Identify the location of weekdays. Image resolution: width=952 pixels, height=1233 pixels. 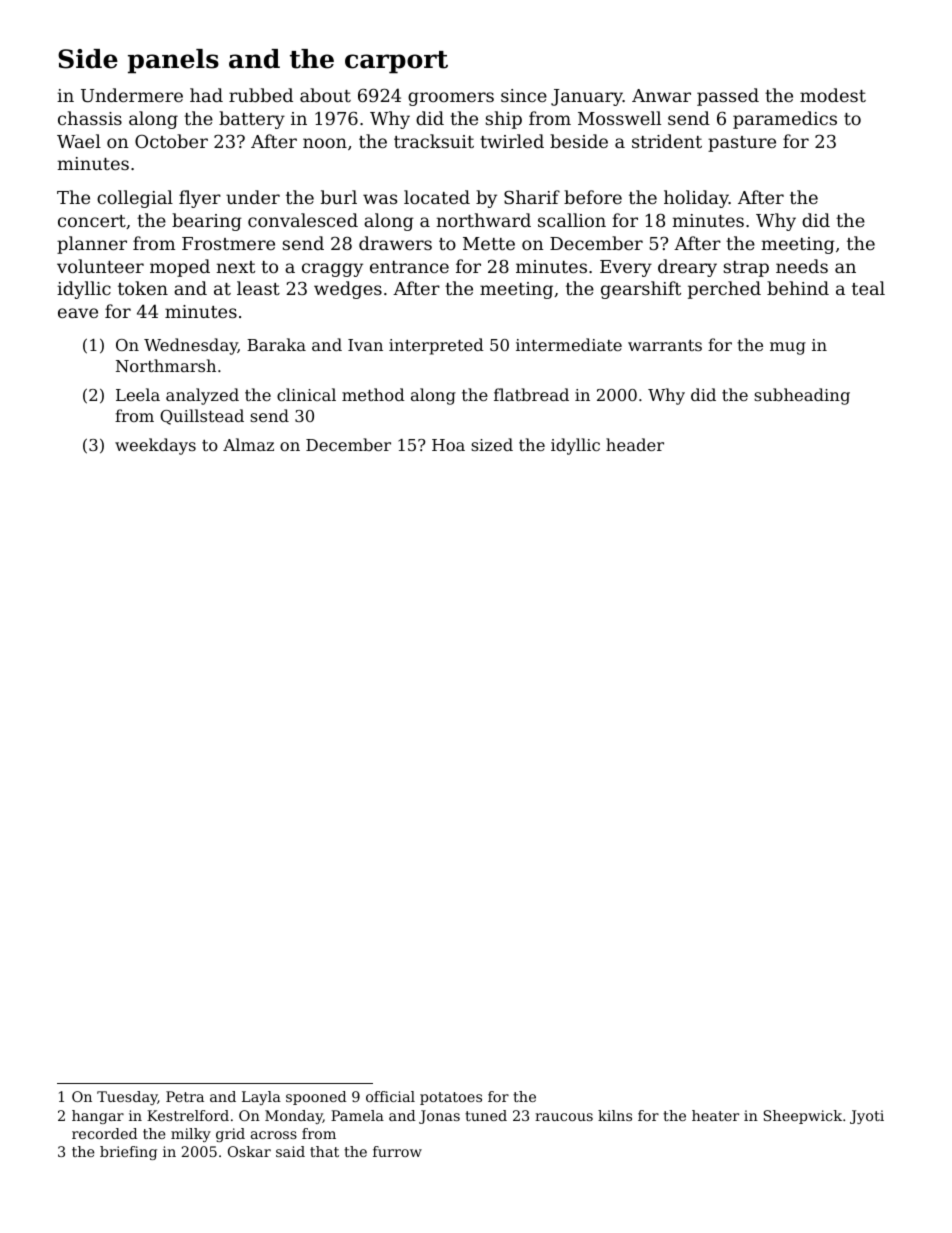
(155, 446).
